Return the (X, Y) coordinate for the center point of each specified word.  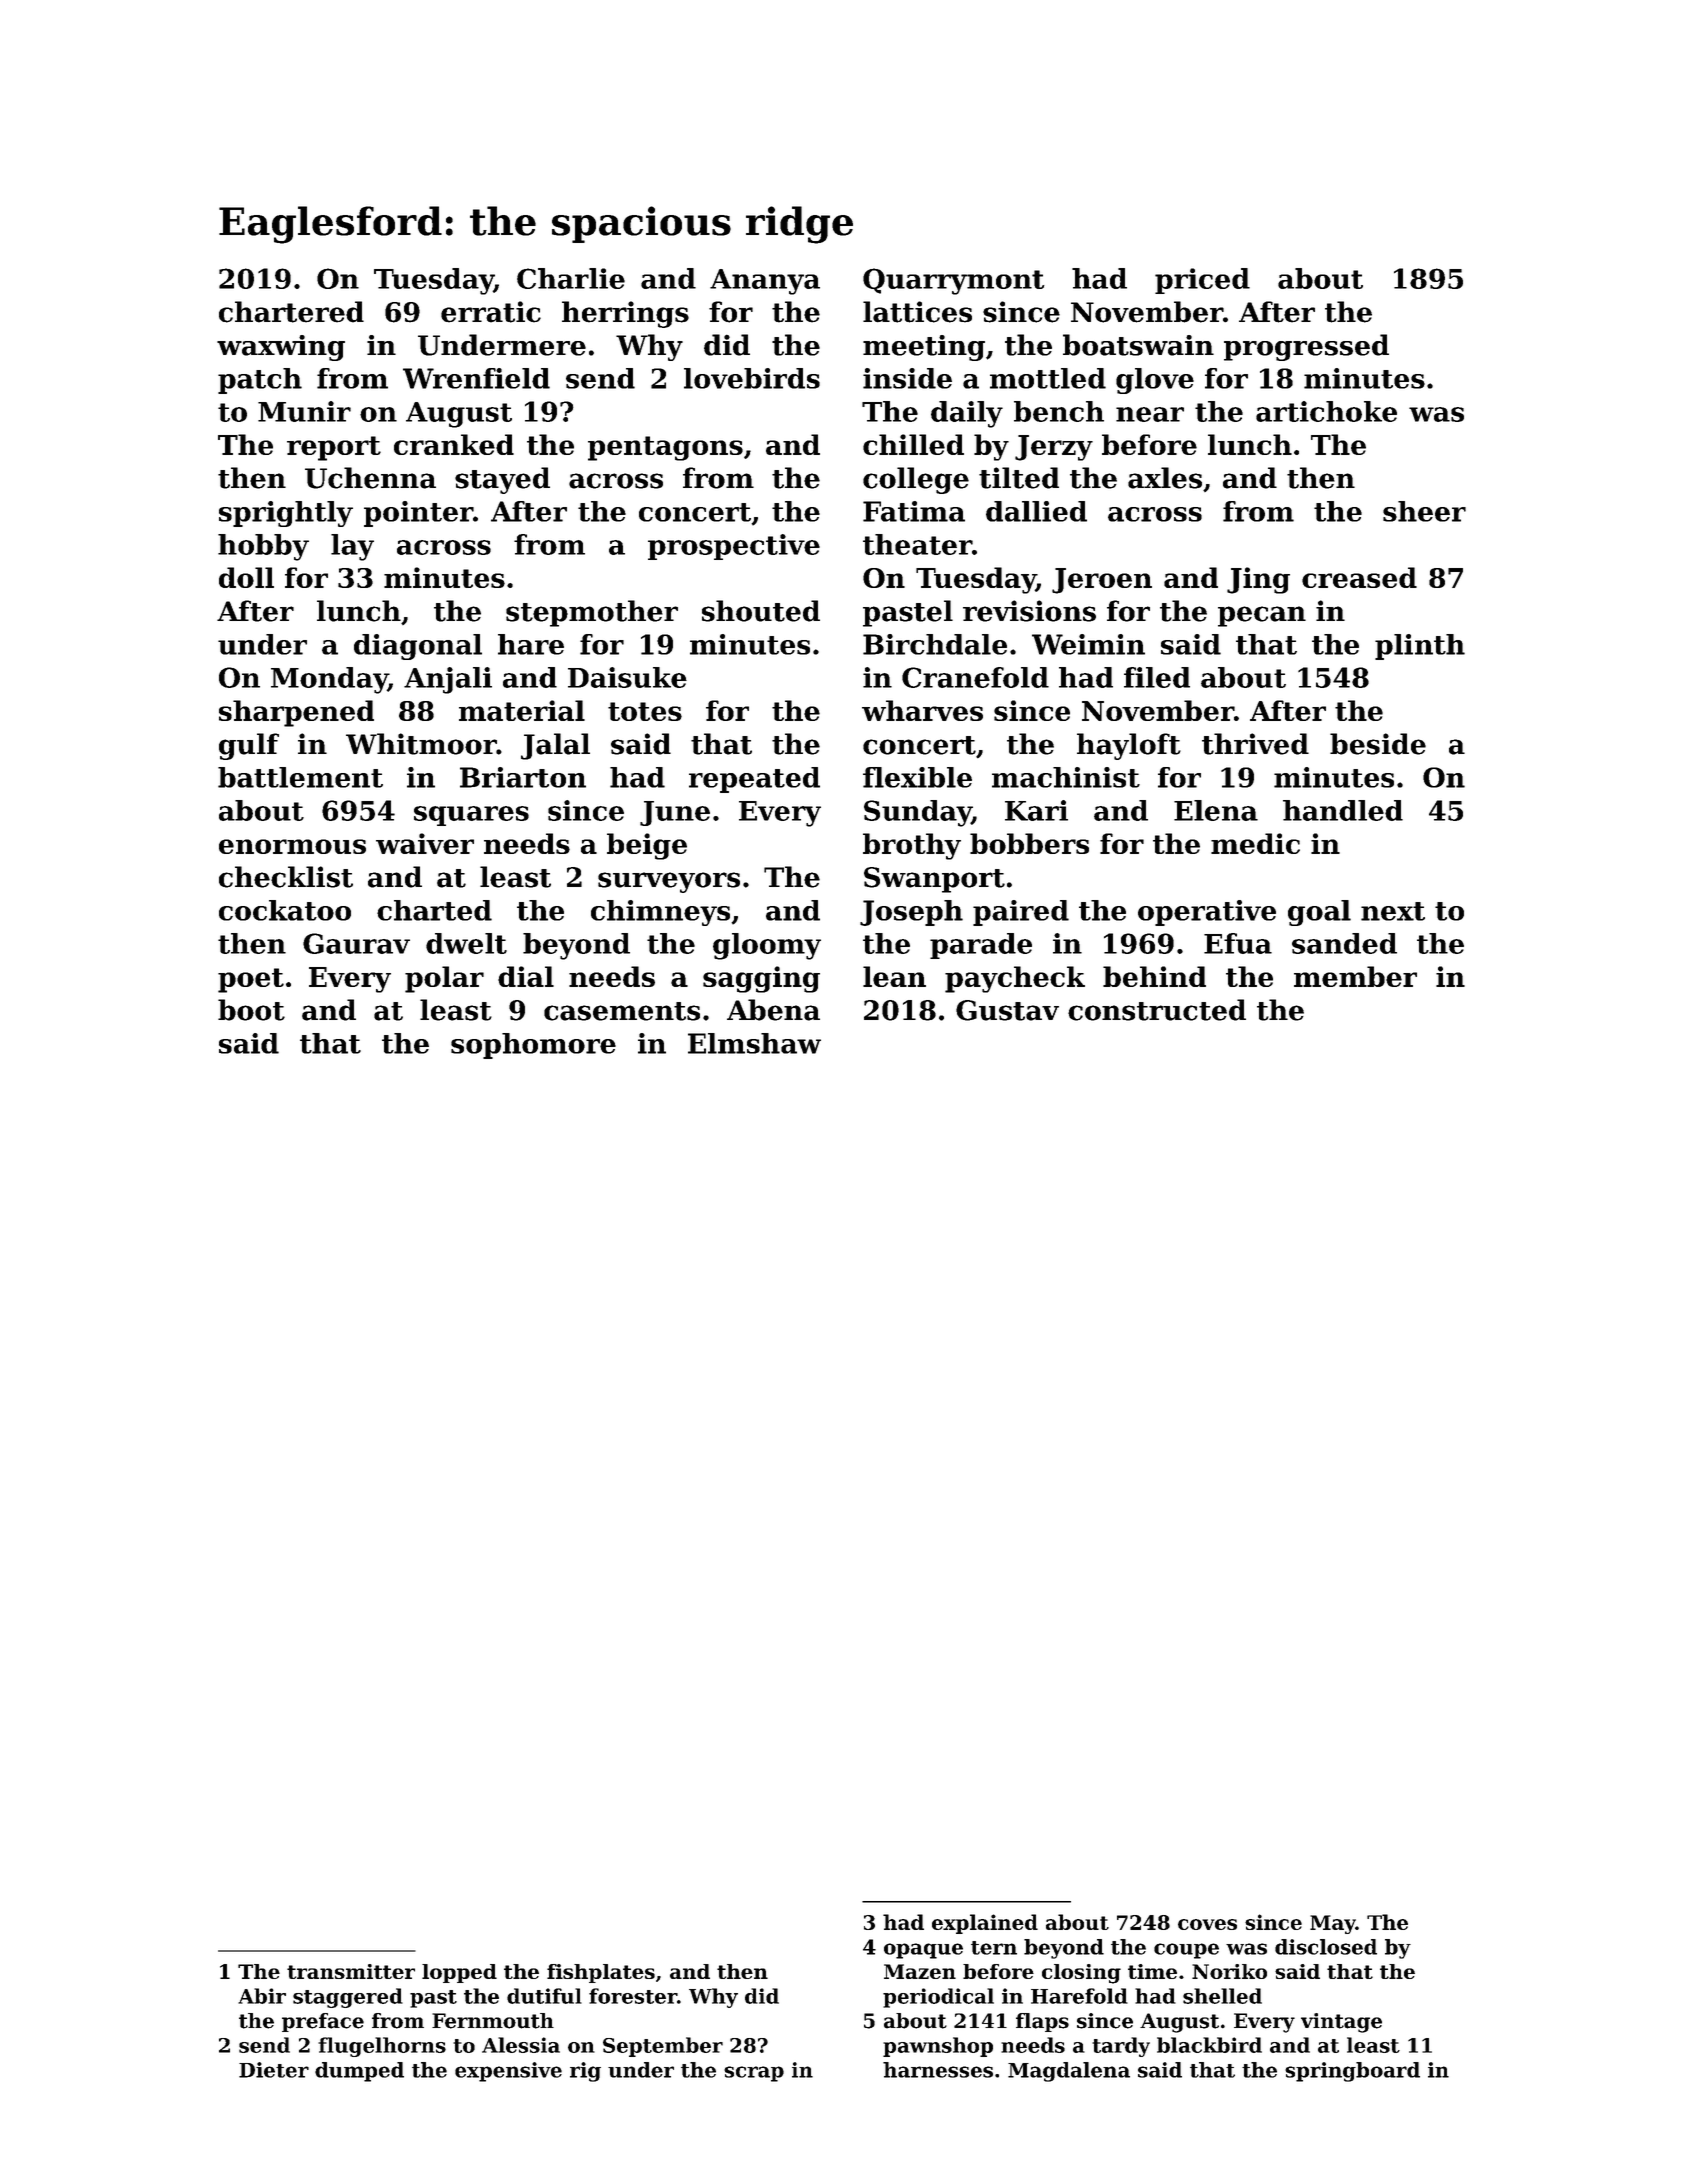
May (1333, 1924)
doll (246, 577)
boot (251, 1010)
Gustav (1007, 1010)
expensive (508, 2072)
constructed (1157, 1010)
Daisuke (627, 677)
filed (1157, 677)
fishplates (601, 1973)
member (1355, 976)
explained (985, 1924)
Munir (304, 411)
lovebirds (752, 378)
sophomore (533, 1046)
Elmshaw (754, 1043)
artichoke (1326, 411)
